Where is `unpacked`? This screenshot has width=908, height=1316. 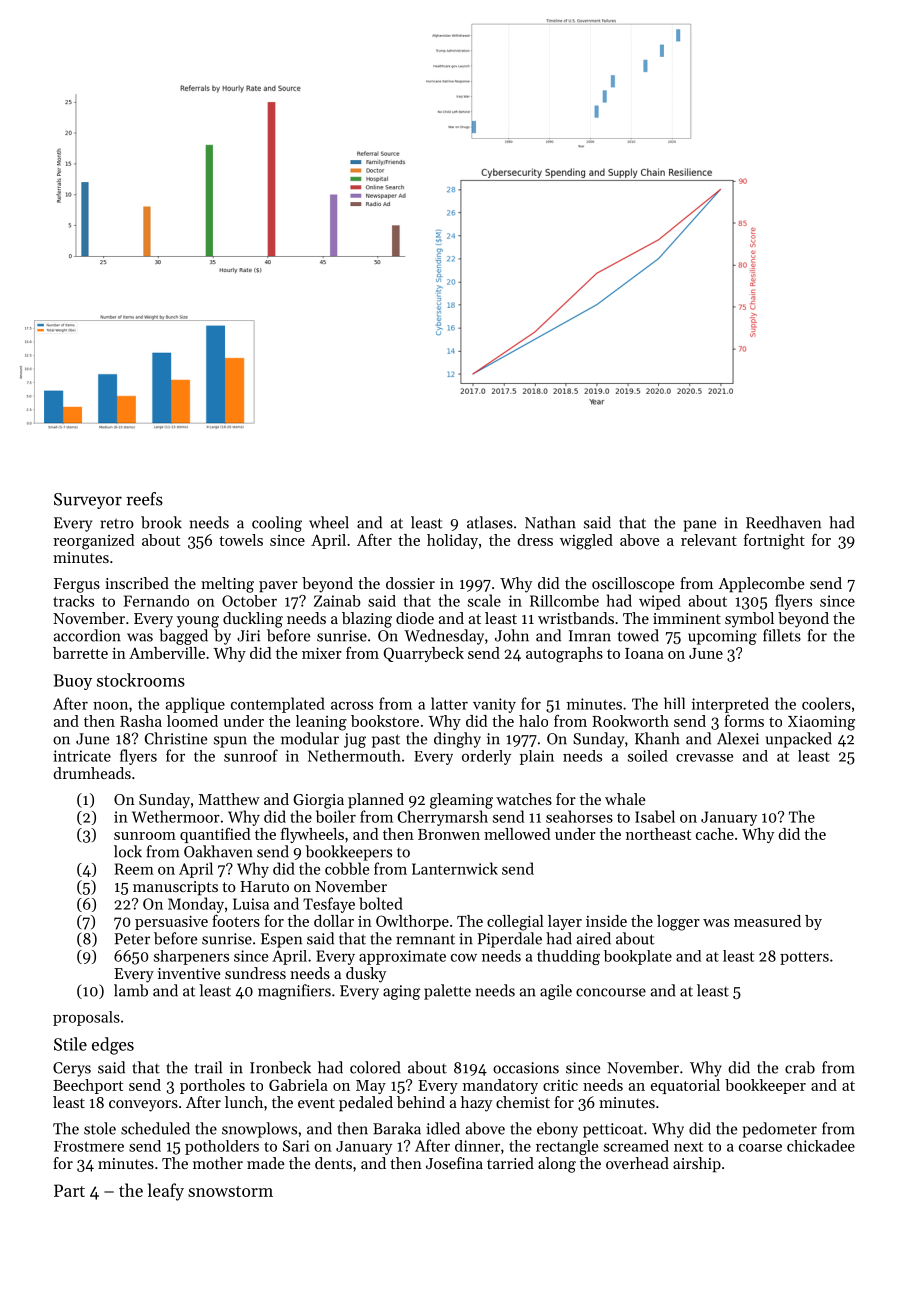 unpacked is located at coordinates (799, 740).
